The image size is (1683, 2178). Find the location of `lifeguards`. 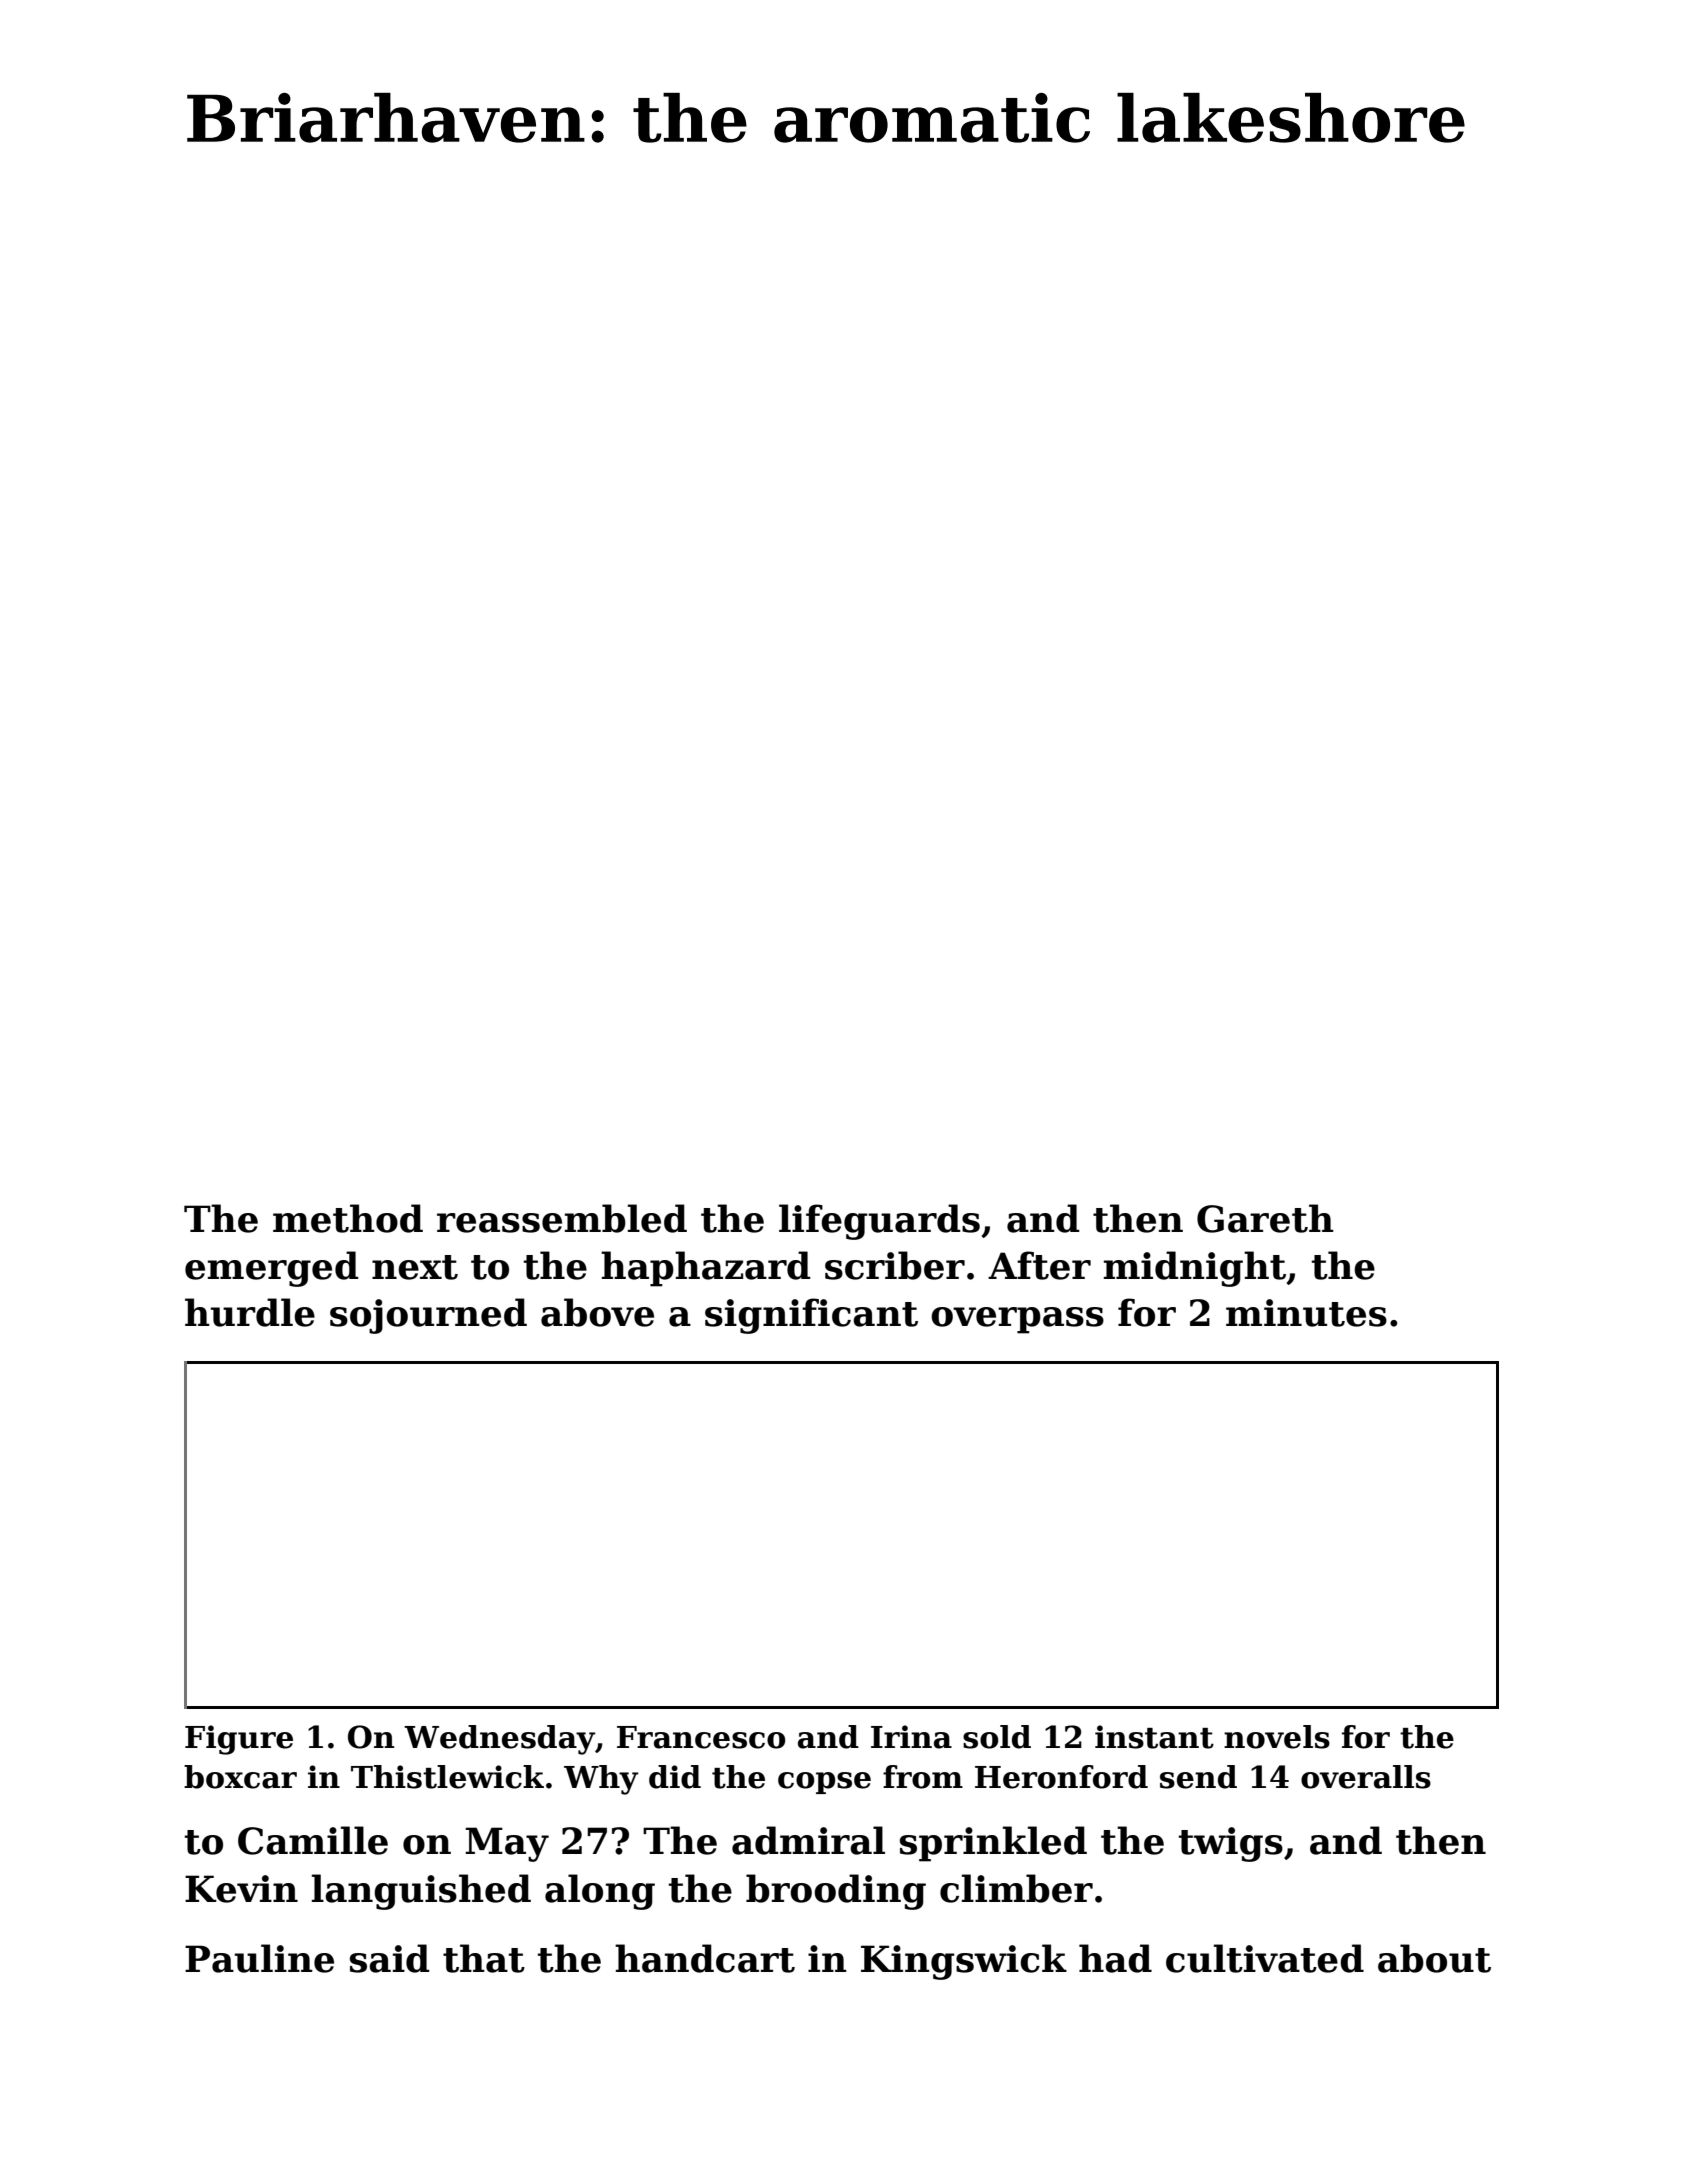

lifeguards is located at coordinates (879, 1222).
